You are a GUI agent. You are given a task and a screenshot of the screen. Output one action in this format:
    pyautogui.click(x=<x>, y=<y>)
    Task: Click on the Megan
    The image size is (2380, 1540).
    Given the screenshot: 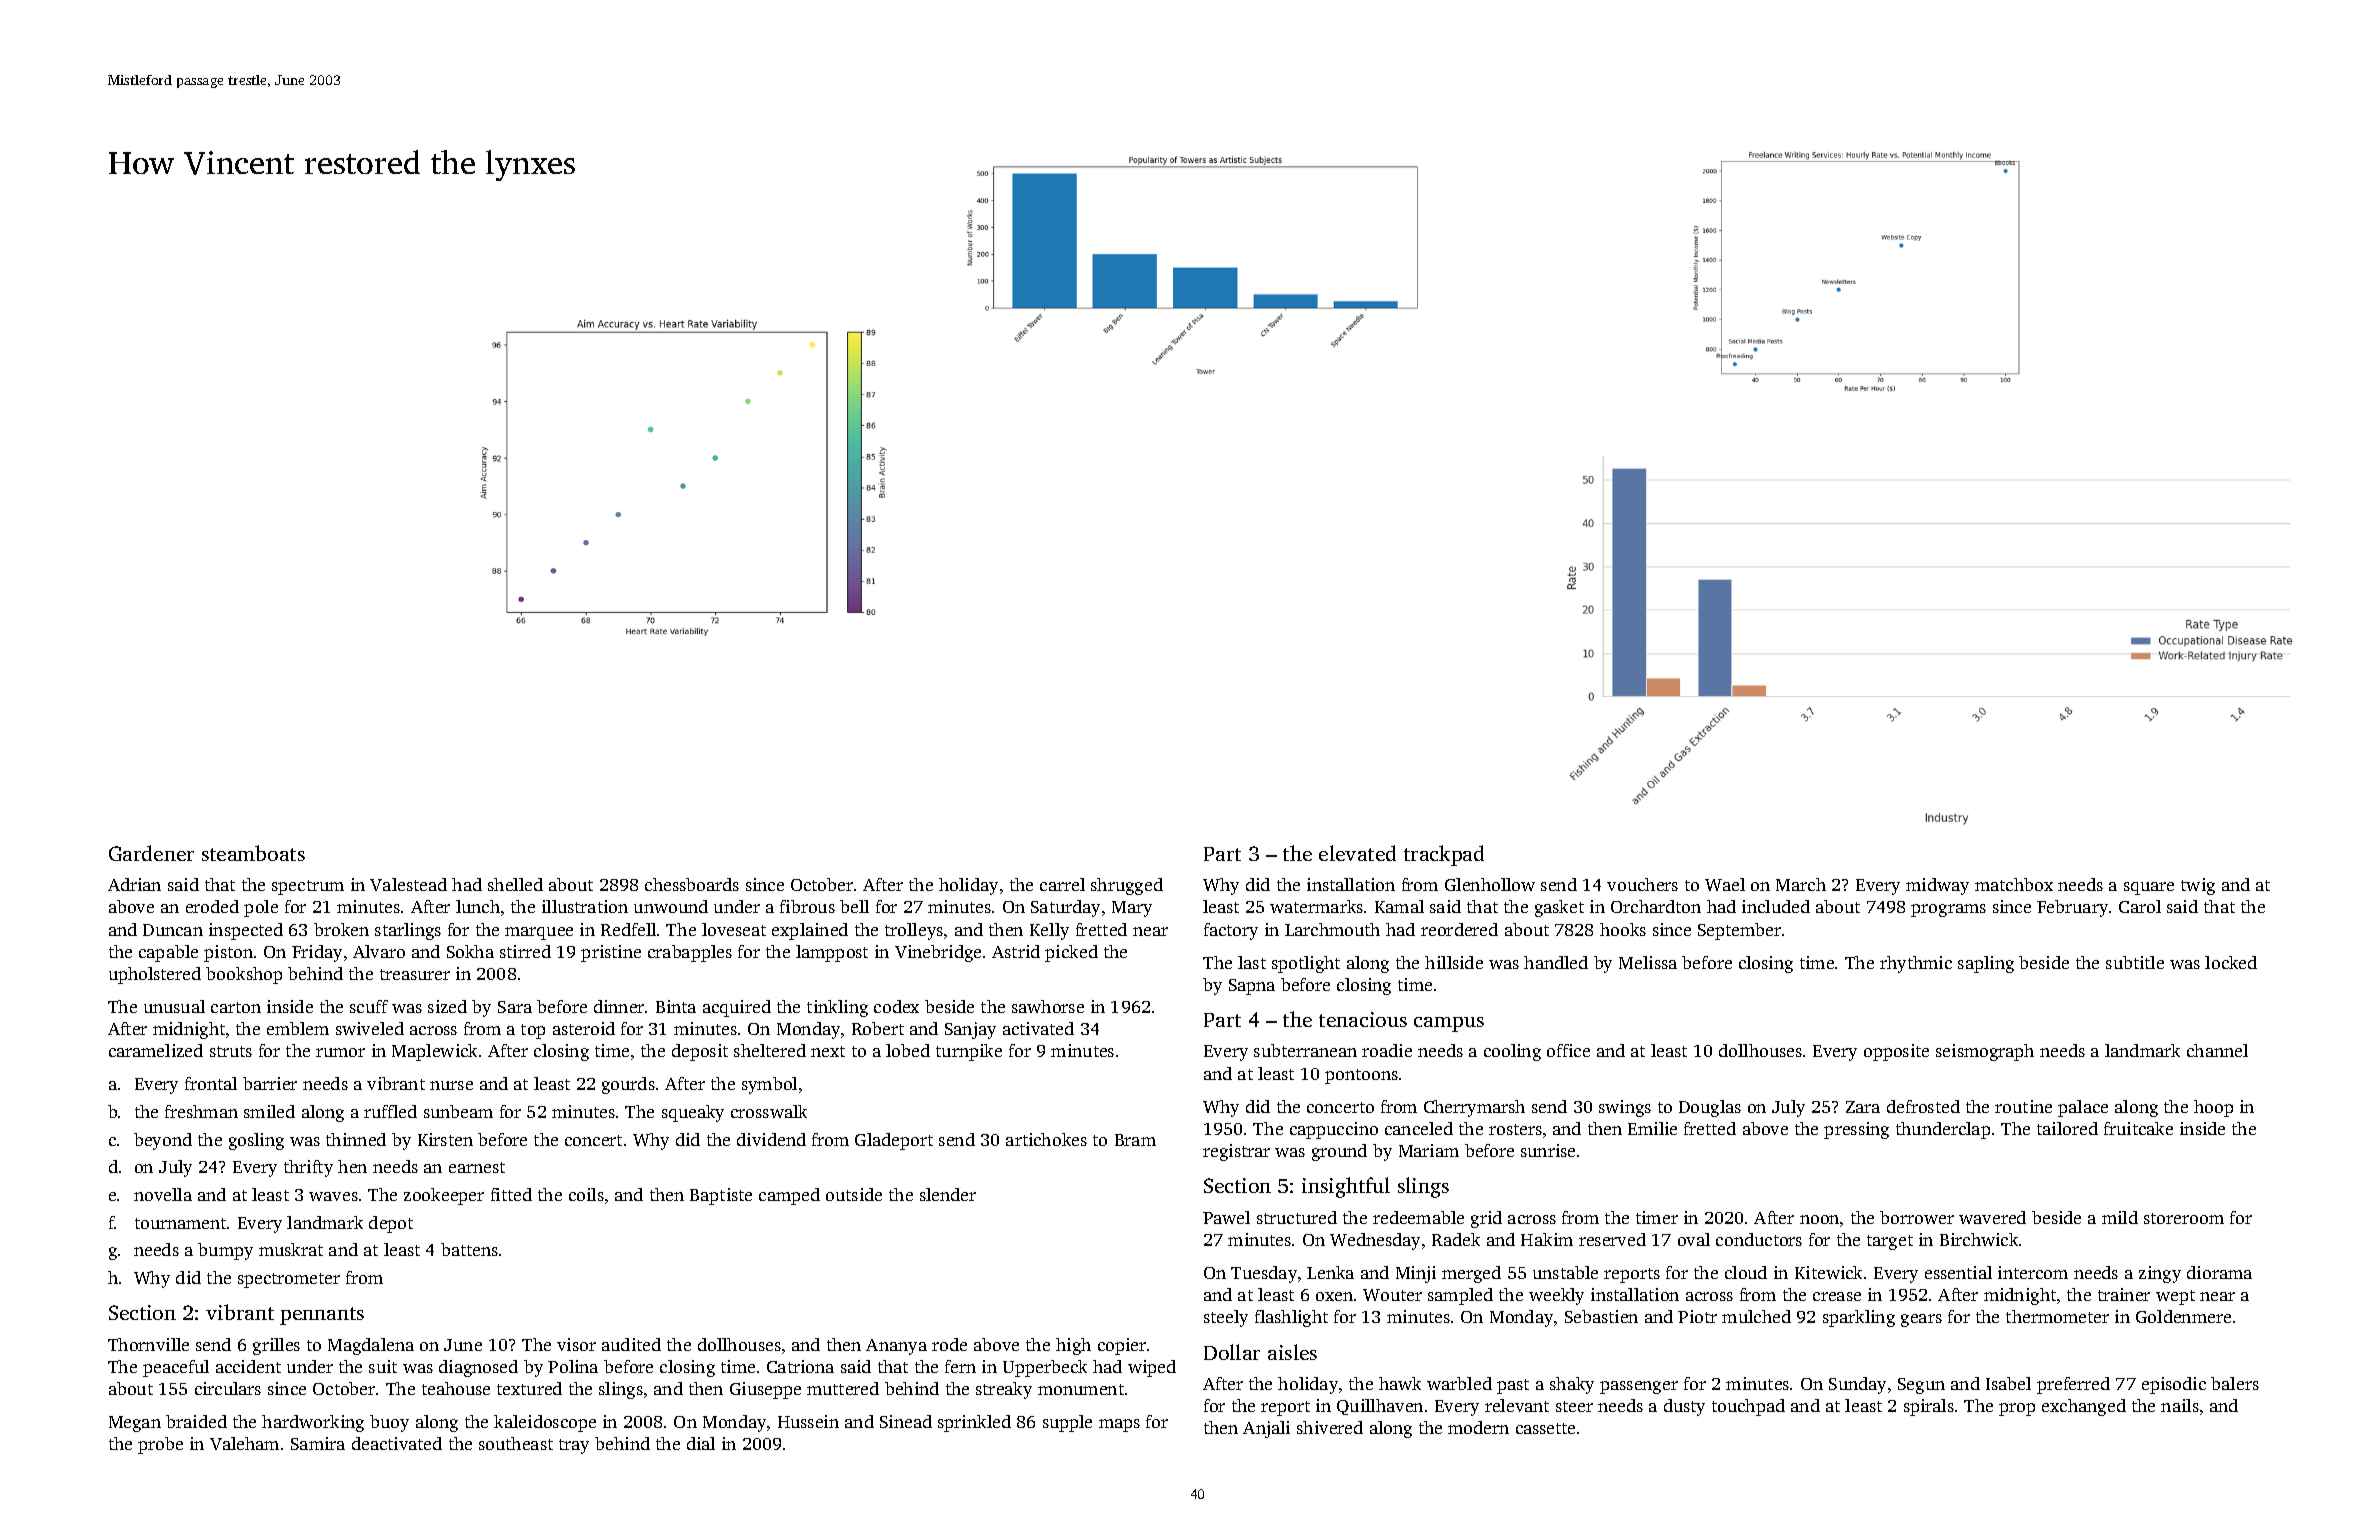 What is the action you would take?
    pyautogui.click(x=135, y=1424)
